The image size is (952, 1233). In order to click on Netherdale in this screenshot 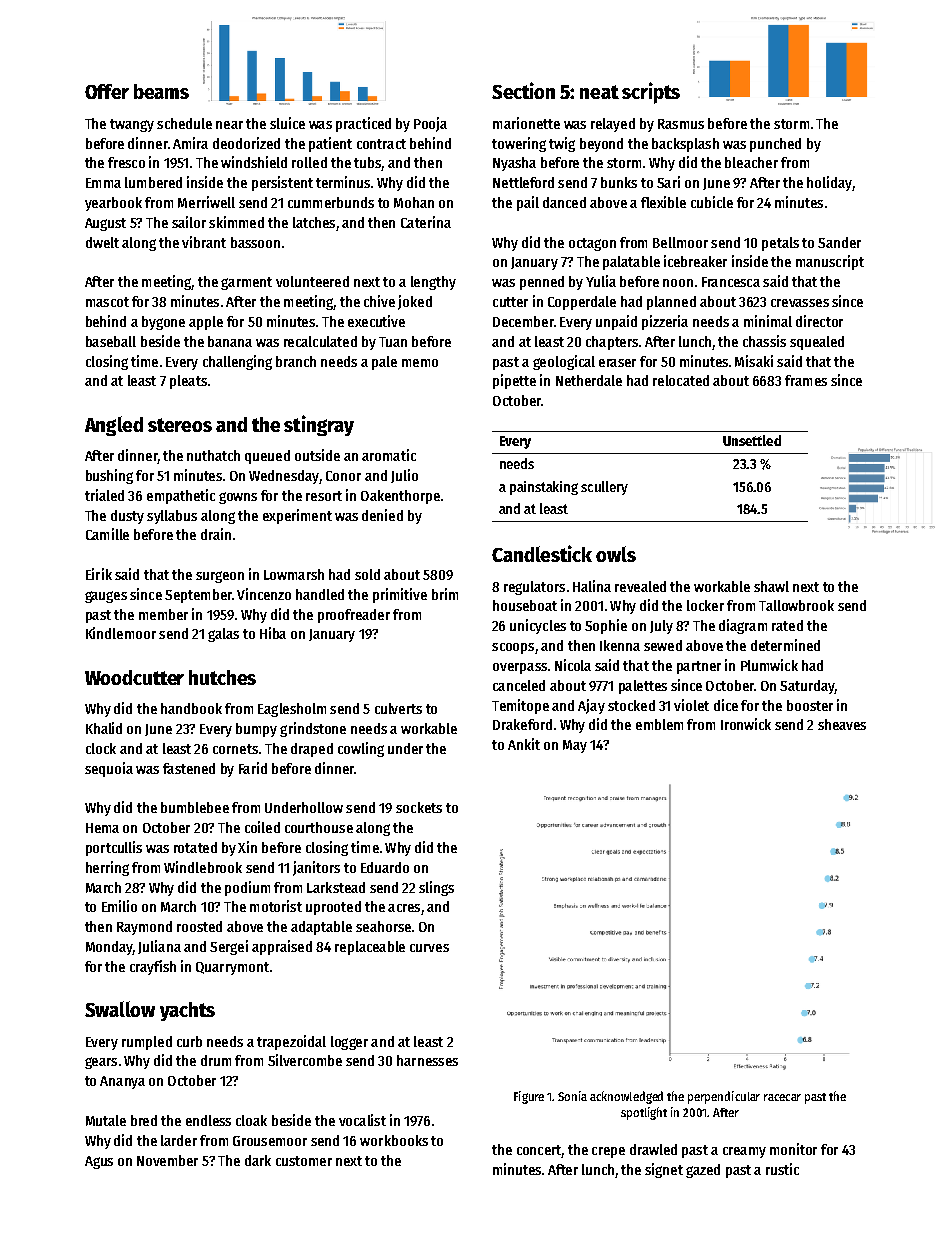, I will do `click(589, 380)`.
